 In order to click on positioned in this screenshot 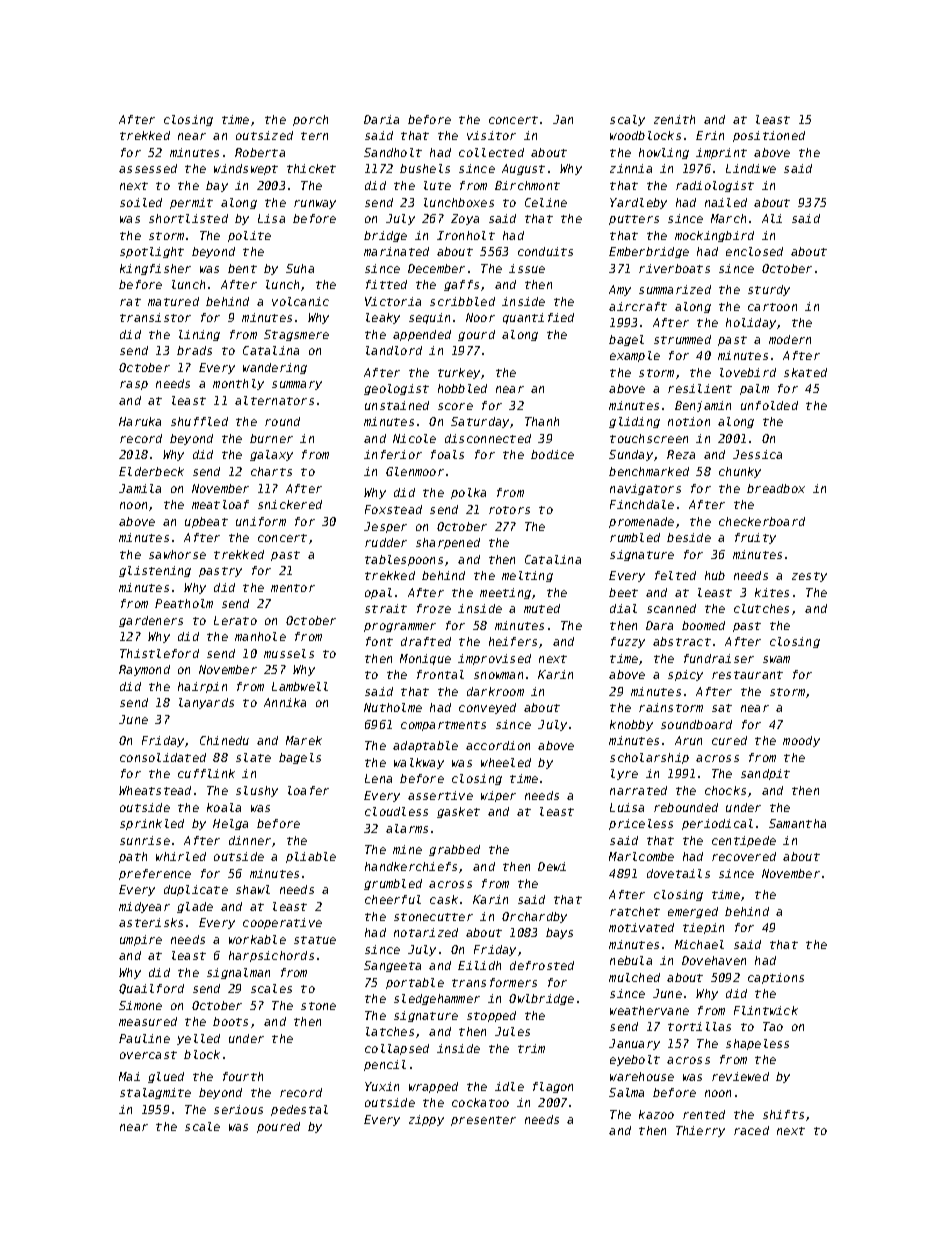, I will do `click(769, 136)`.
